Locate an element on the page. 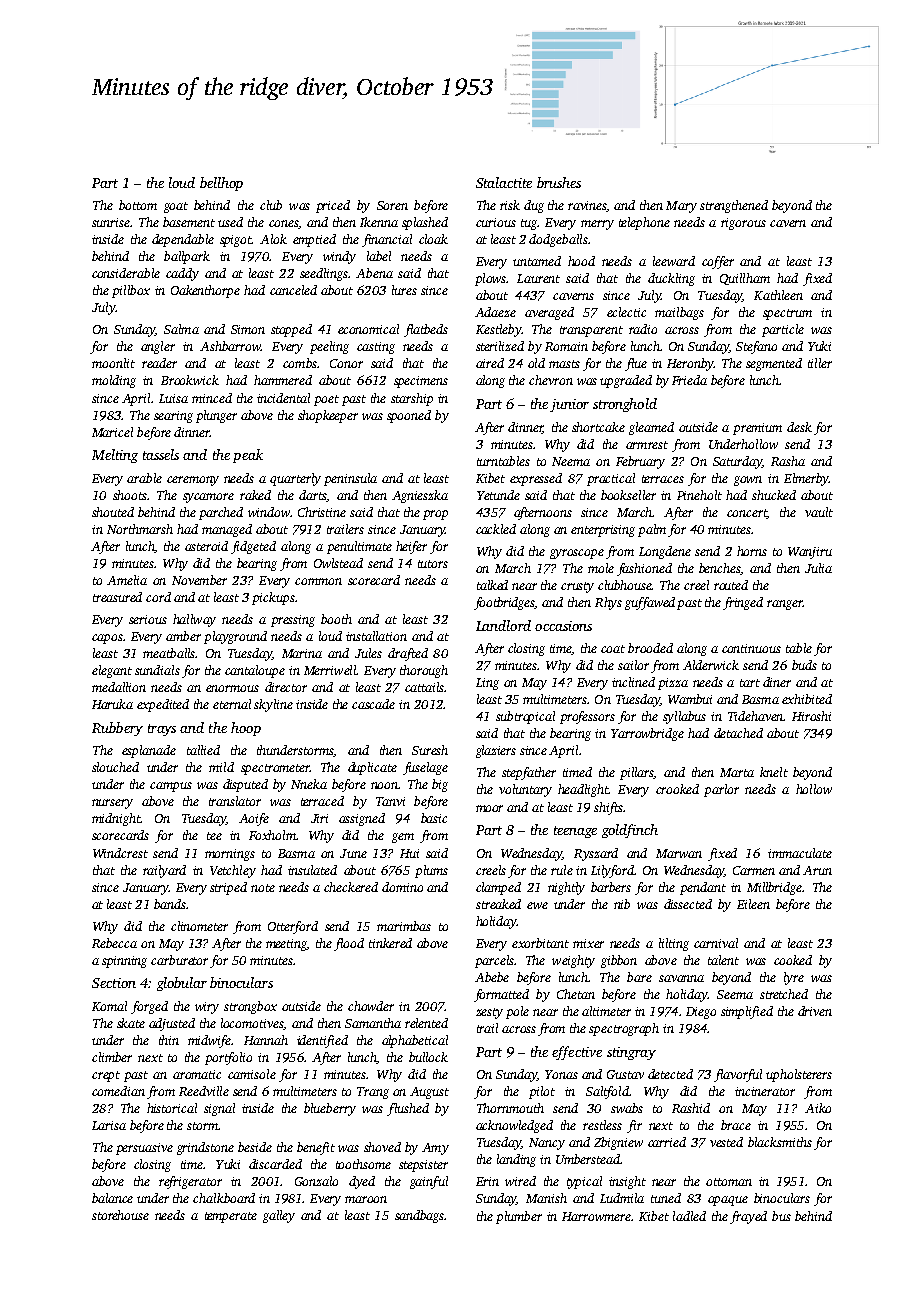 This document has height=1308, width=924. Kathleen is located at coordinates (778, 295).
